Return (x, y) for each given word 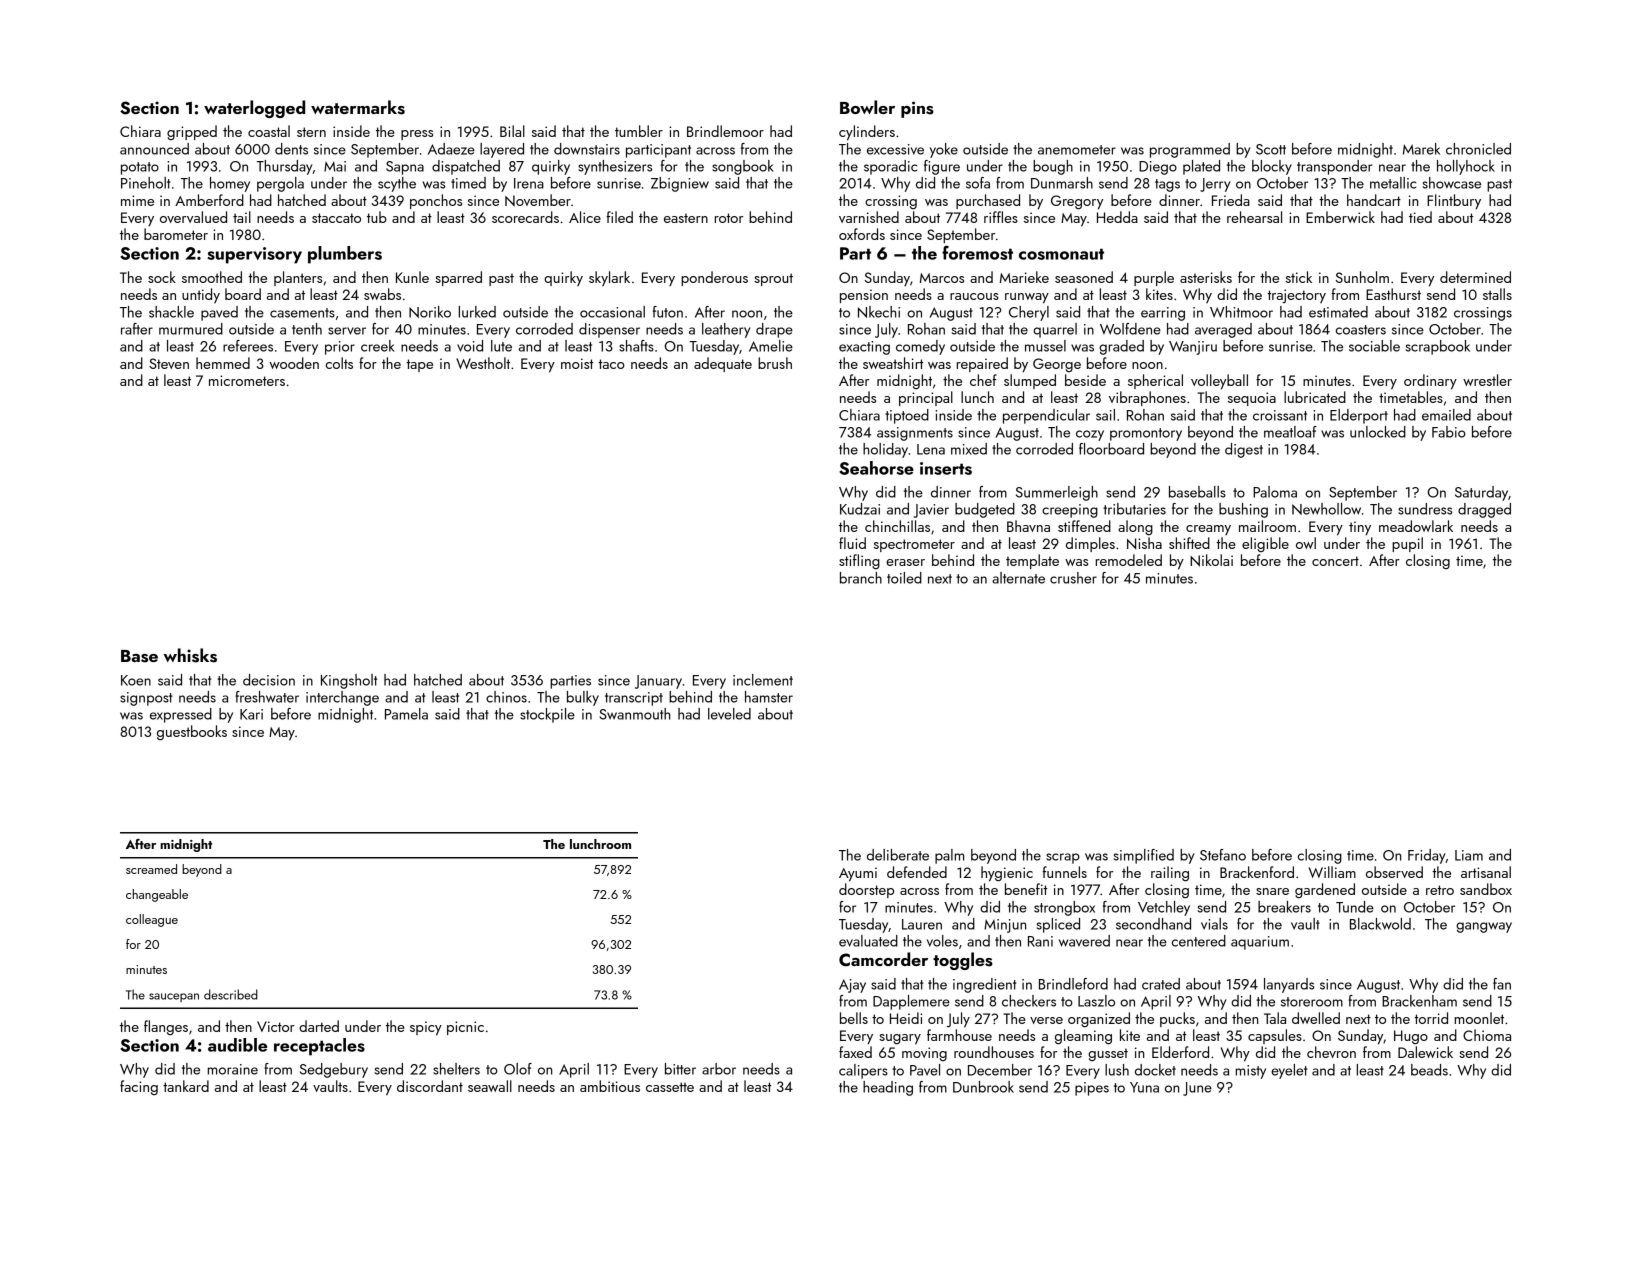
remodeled (1129, 560)
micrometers (247, 380)
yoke (944, 150)
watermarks (358, 107)
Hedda (1117, 217)
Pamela (406, 714)
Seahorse (876, 468)
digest (1244, 450)
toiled (904, 578)
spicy (426, 1028)
